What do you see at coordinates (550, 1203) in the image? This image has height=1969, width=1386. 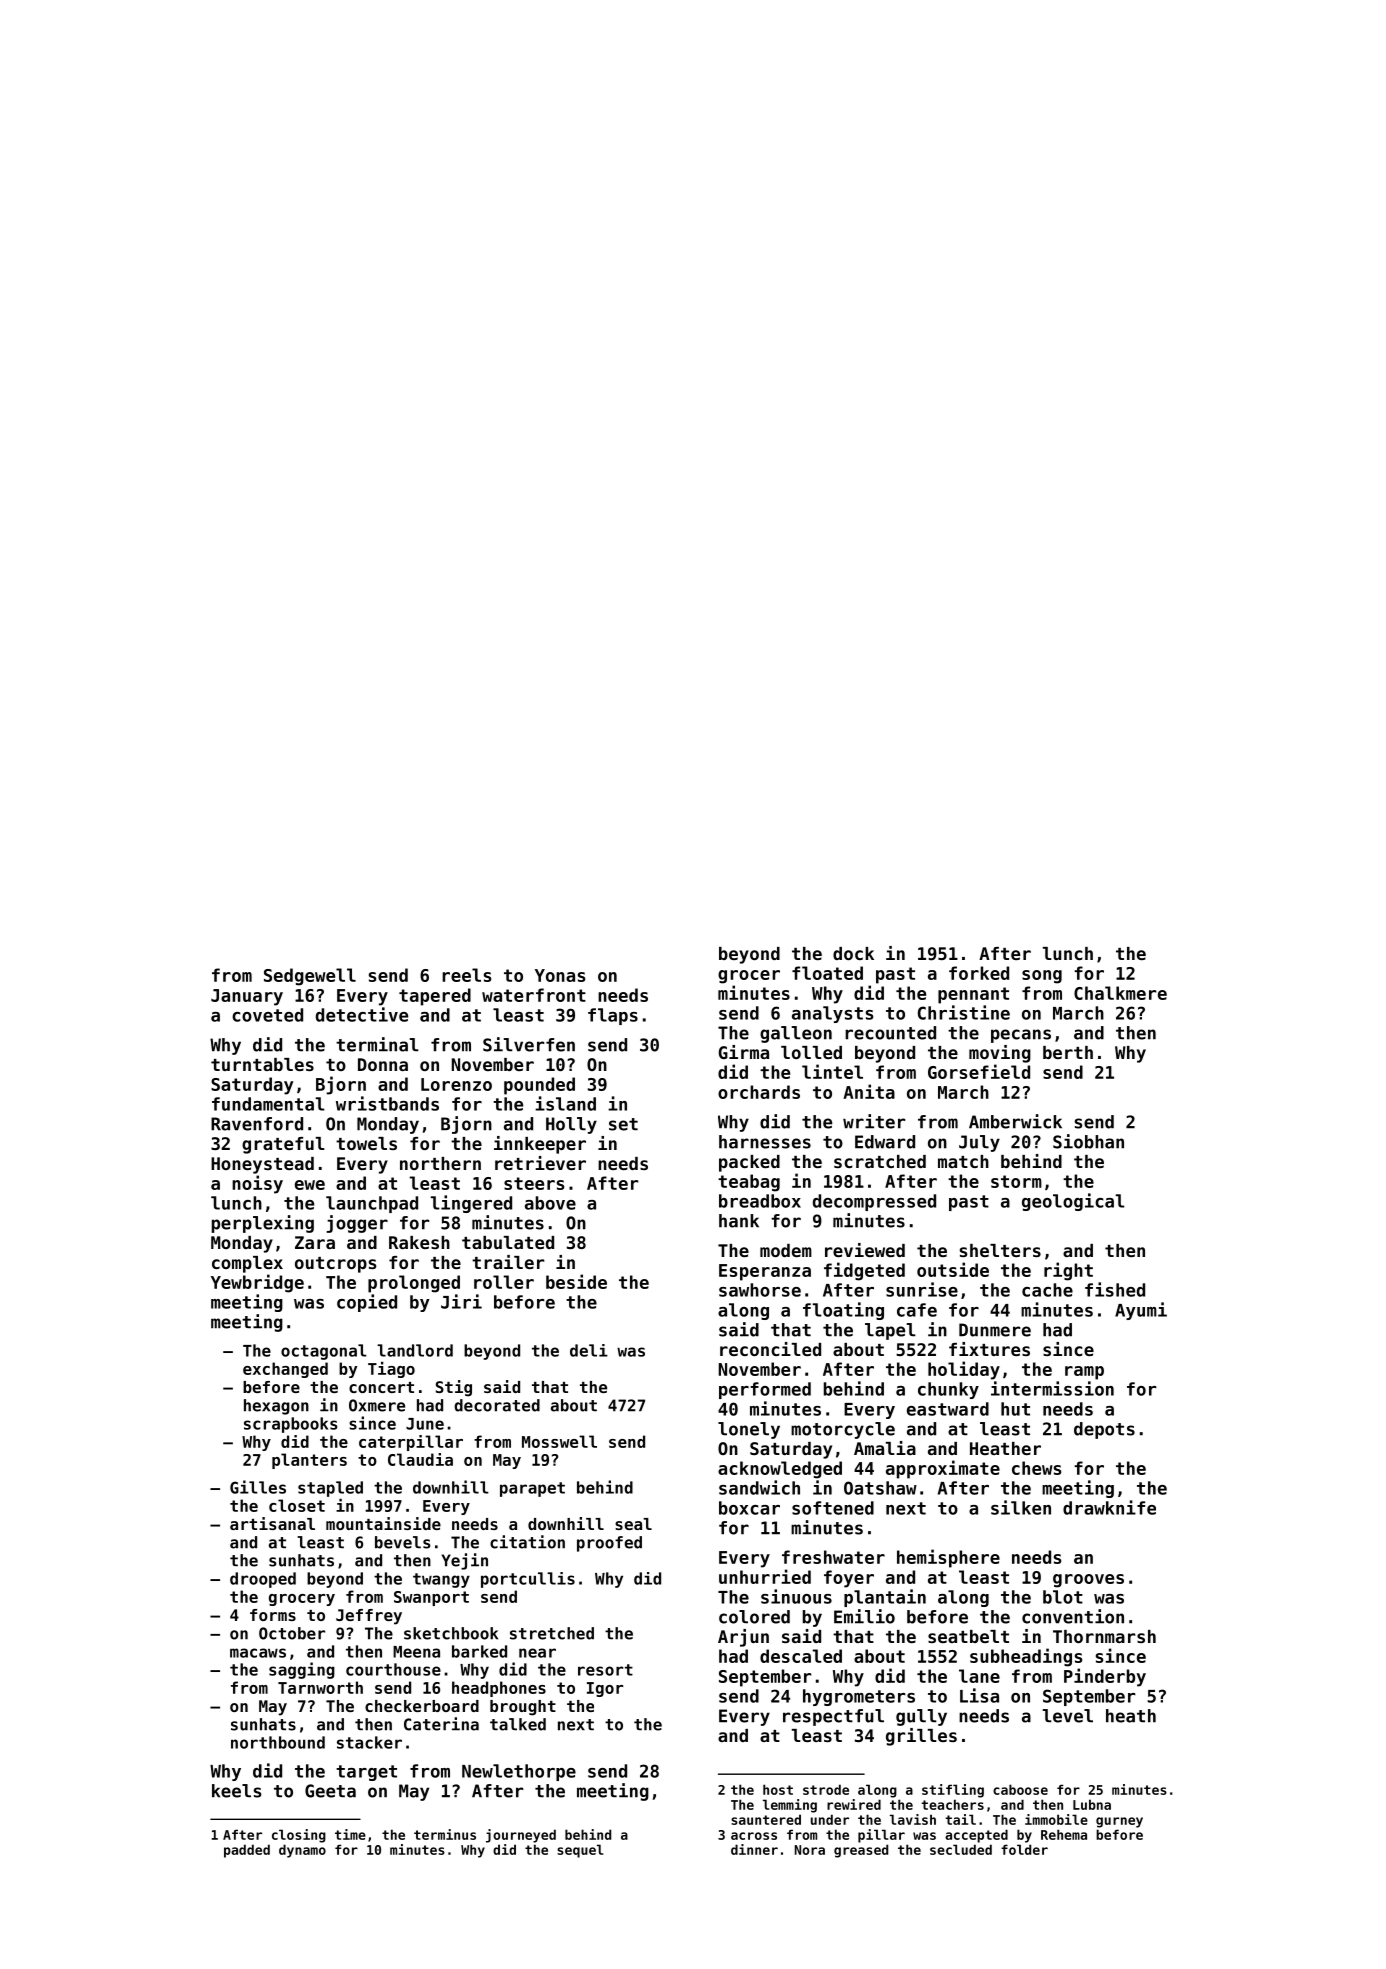 I see `above` at bounding box center [550, 1203].
